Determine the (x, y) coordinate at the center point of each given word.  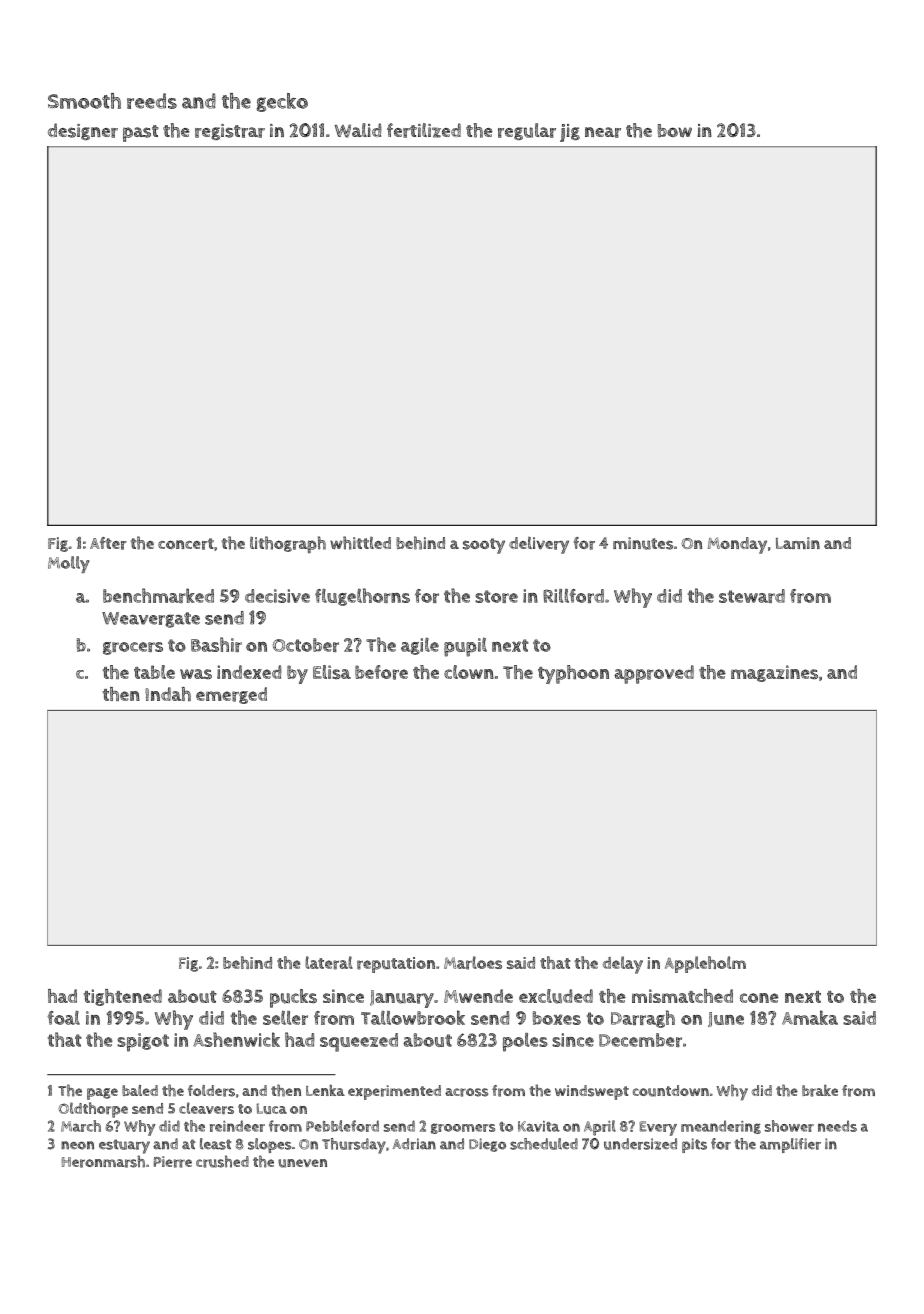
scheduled (544, 1144)
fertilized (424, 130)
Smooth (84, 101)
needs (837, 1126)
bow (675, 131)
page (102, 1094)
